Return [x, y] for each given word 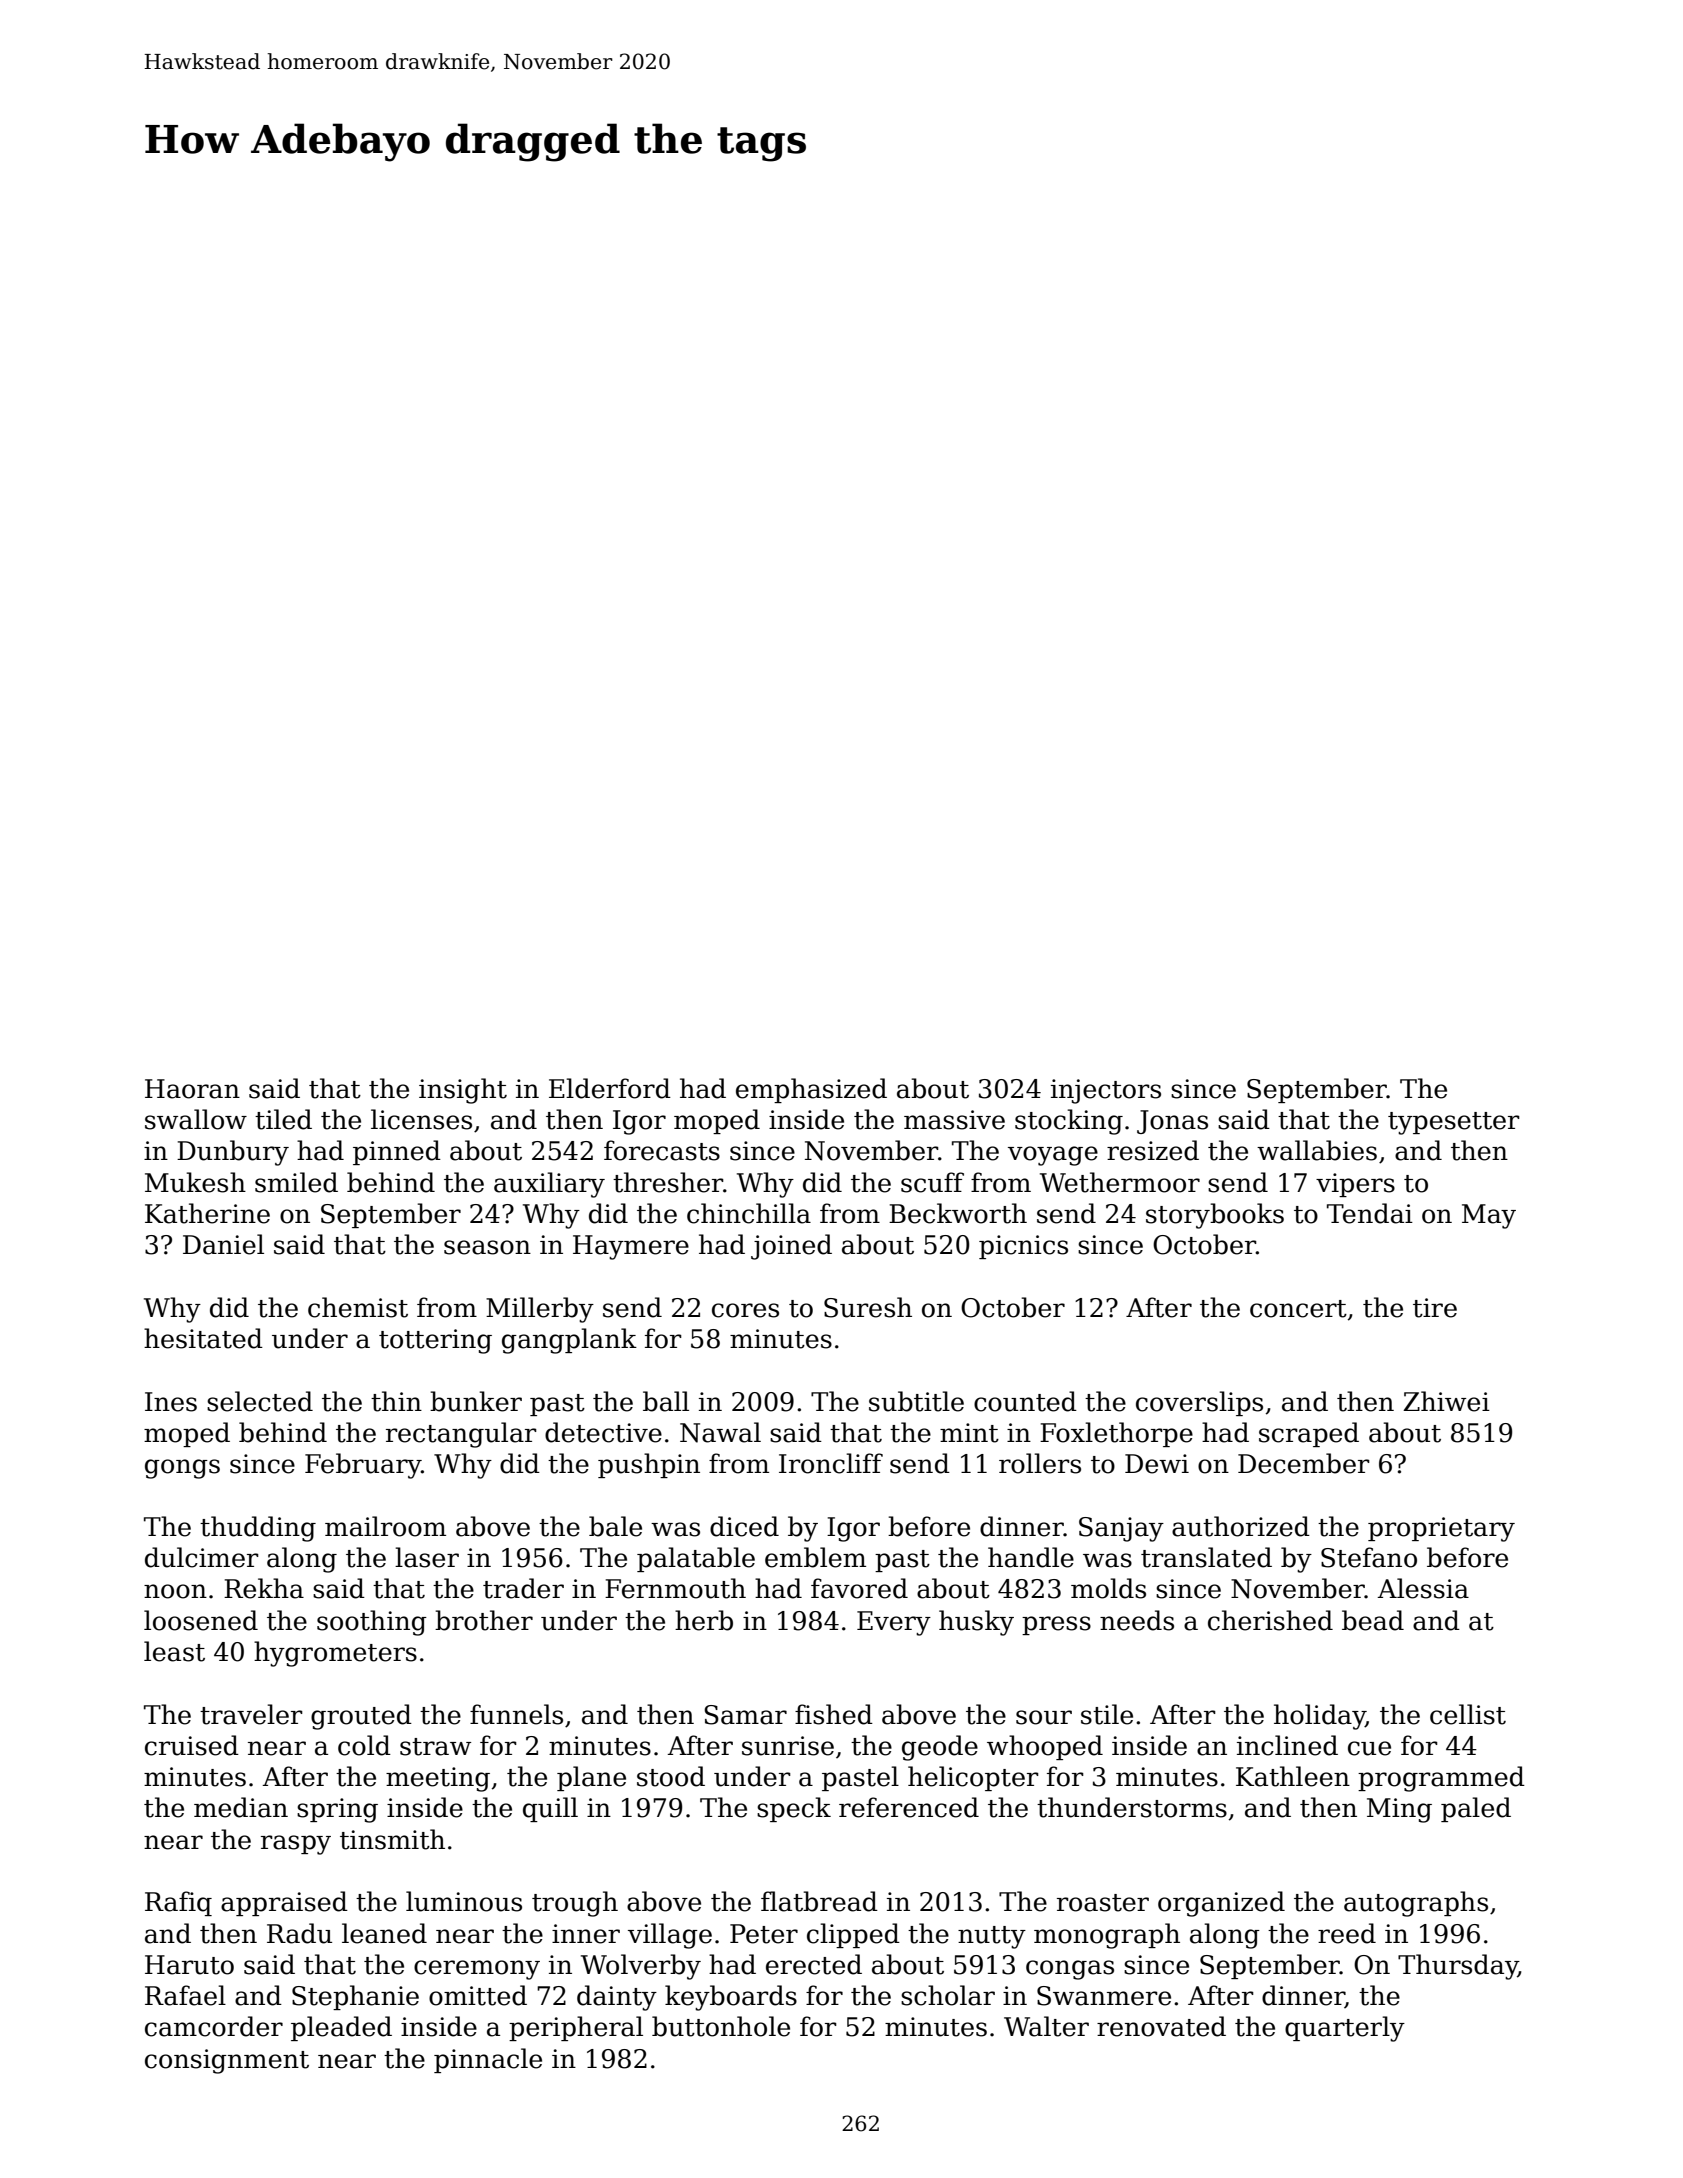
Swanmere [1104, 1996]
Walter [1046, 2026]
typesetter [1454, 1123]
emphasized [811, 1090]
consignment [227, 2061]
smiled [296, 1182]
